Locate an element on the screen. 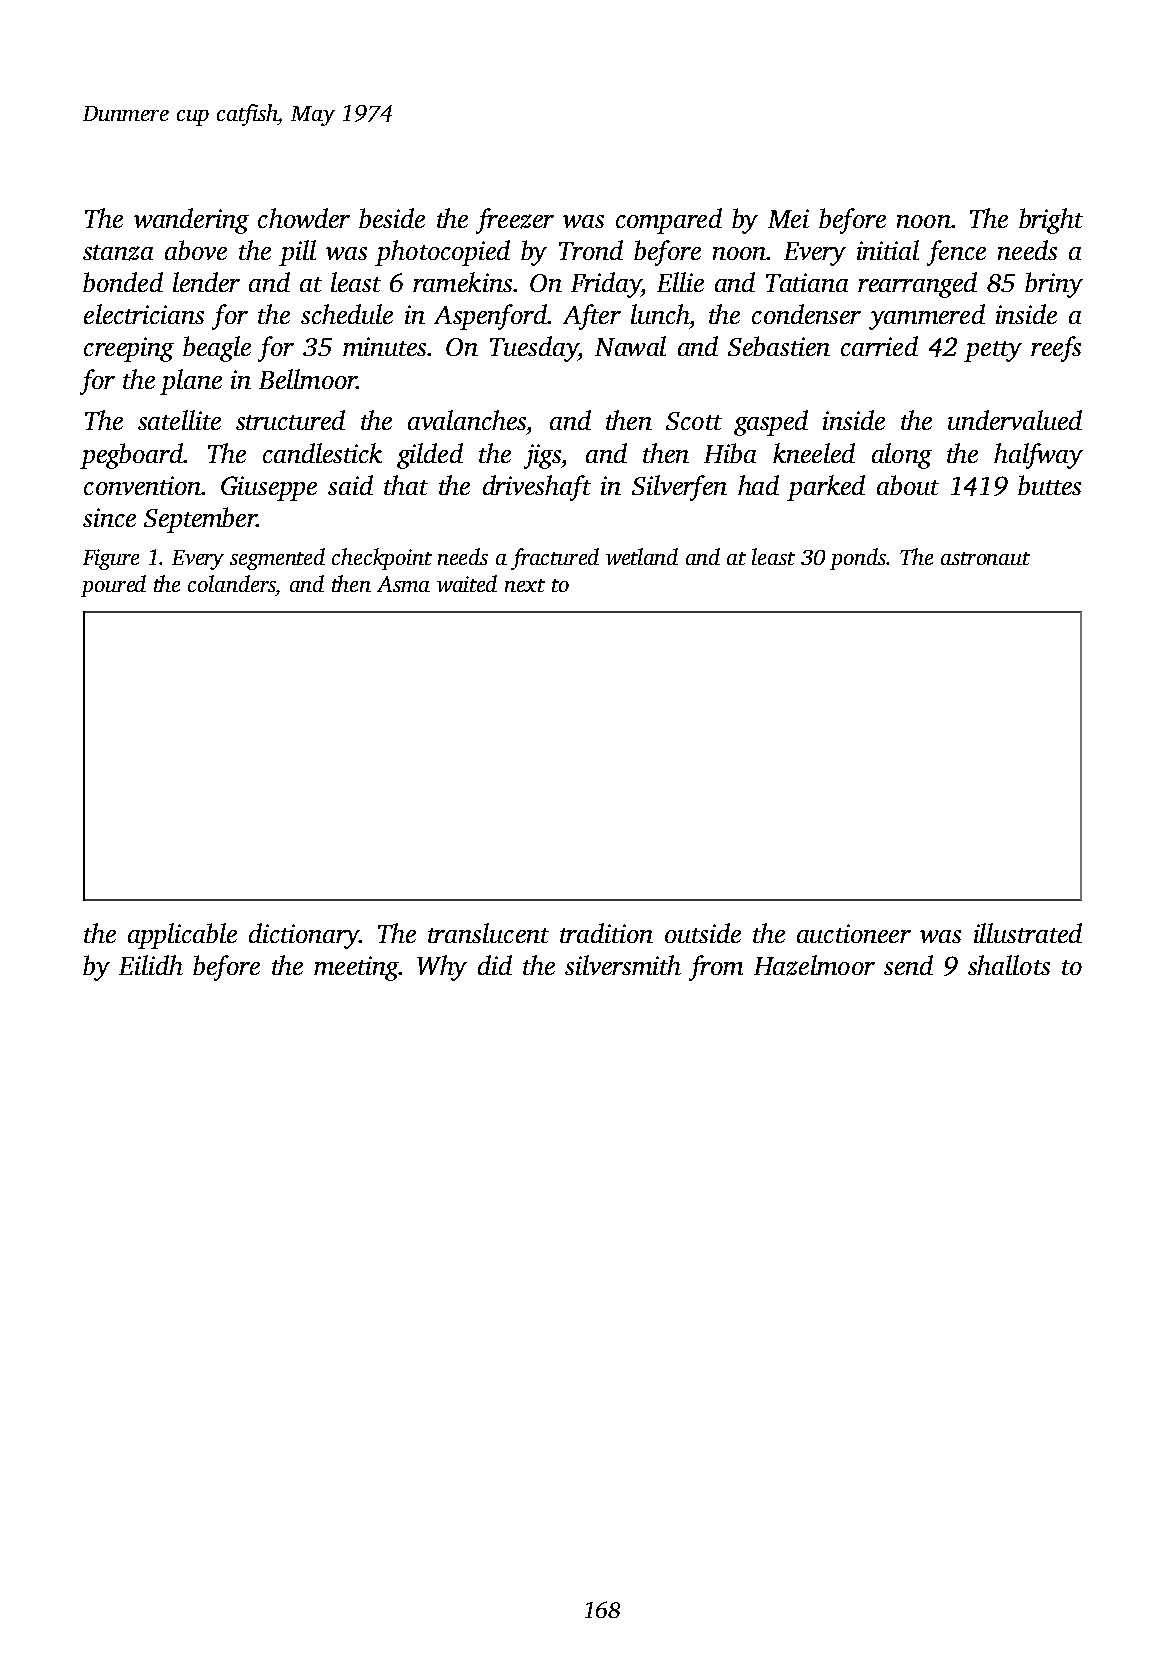 The height and width of the screenshot is (1654, 1165). auctioneer is located at coordinates (854, 933).
